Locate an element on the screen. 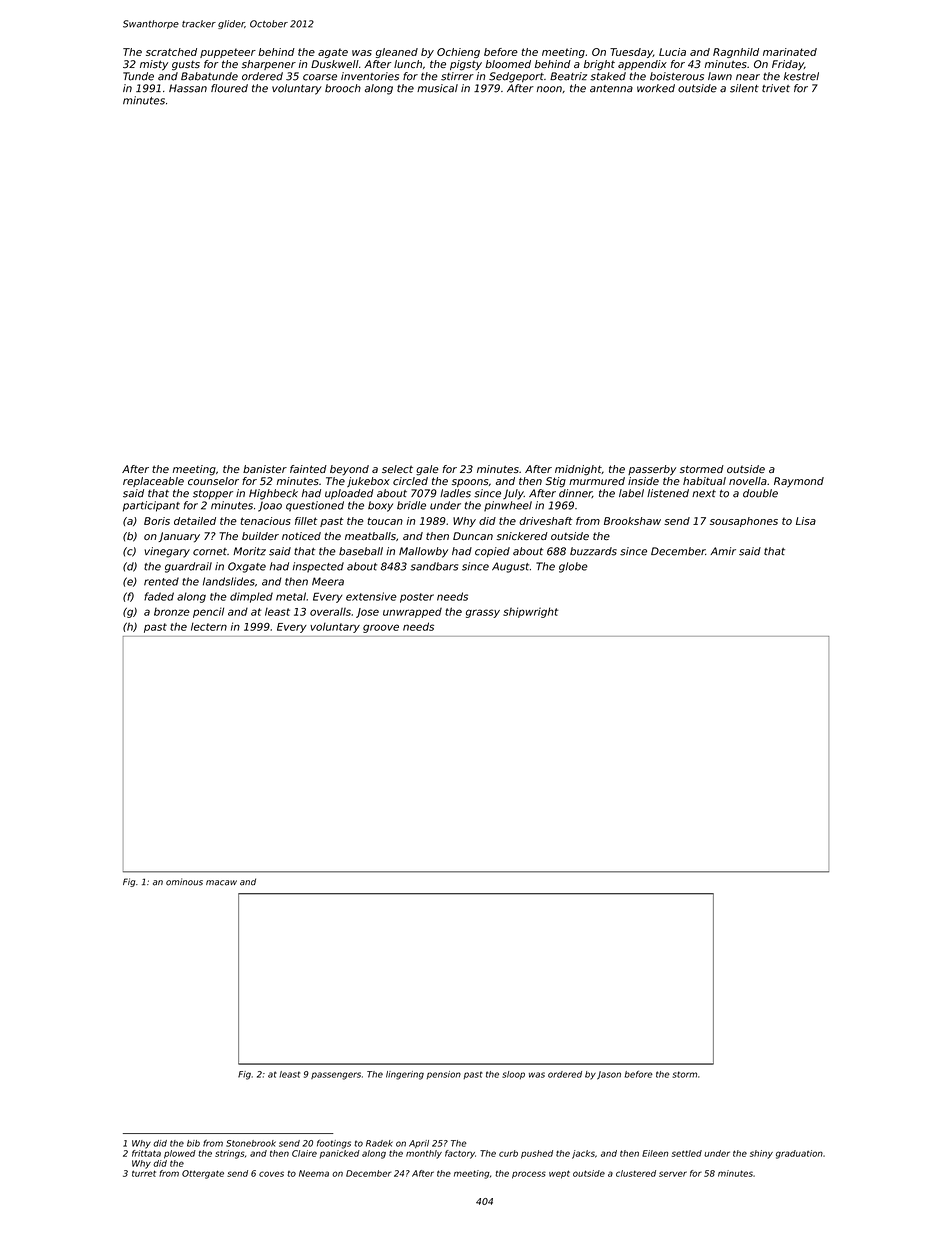  gale is located at coordinates (427, 470).
